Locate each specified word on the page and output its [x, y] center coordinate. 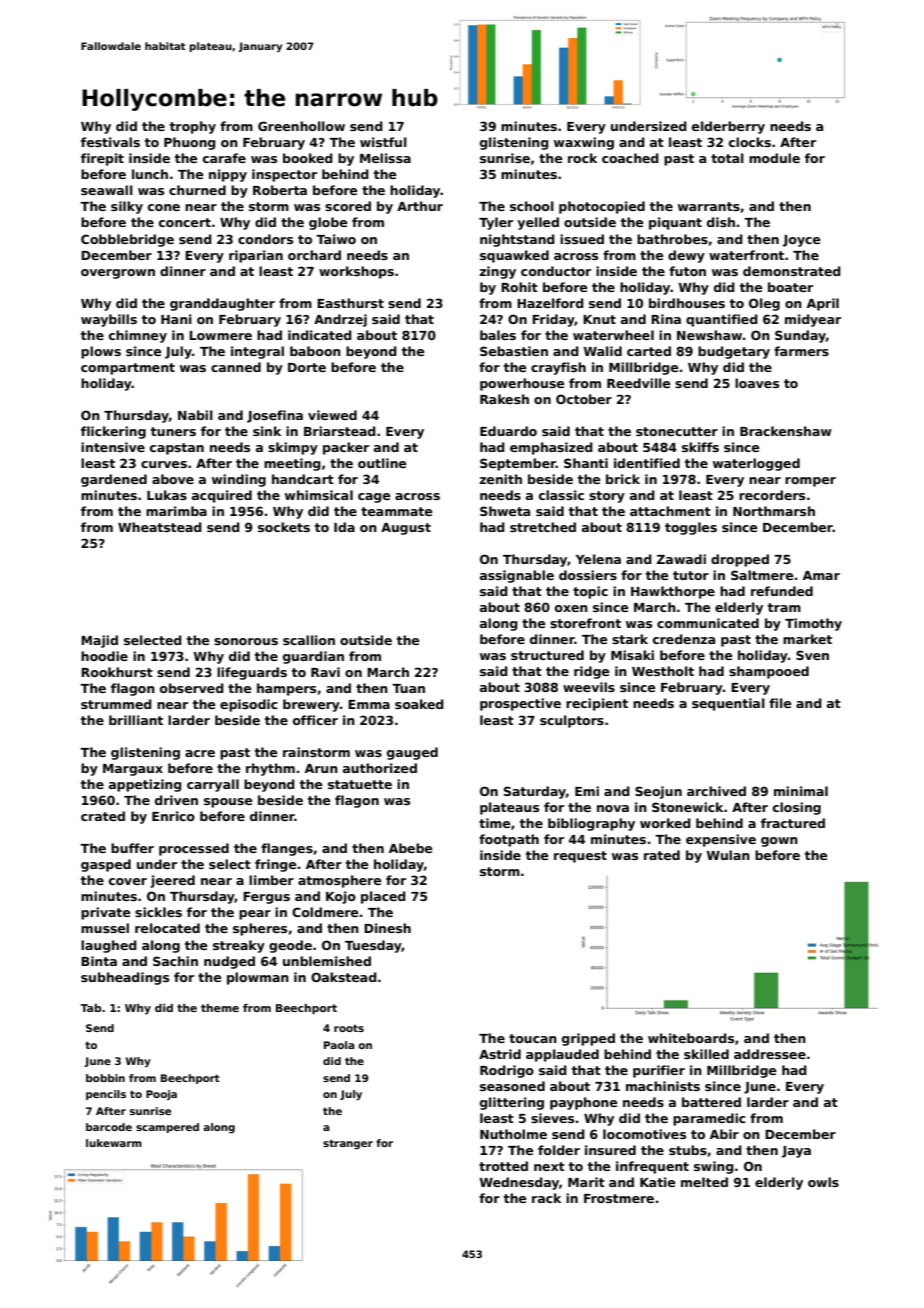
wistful [383, 142]
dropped [740, 560]
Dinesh [387, 928]
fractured [793, 823]
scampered [167, 1128]
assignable [517, 576]
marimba [176, 511]
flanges [287, 849]
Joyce [802, 241]
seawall [107, 190]
